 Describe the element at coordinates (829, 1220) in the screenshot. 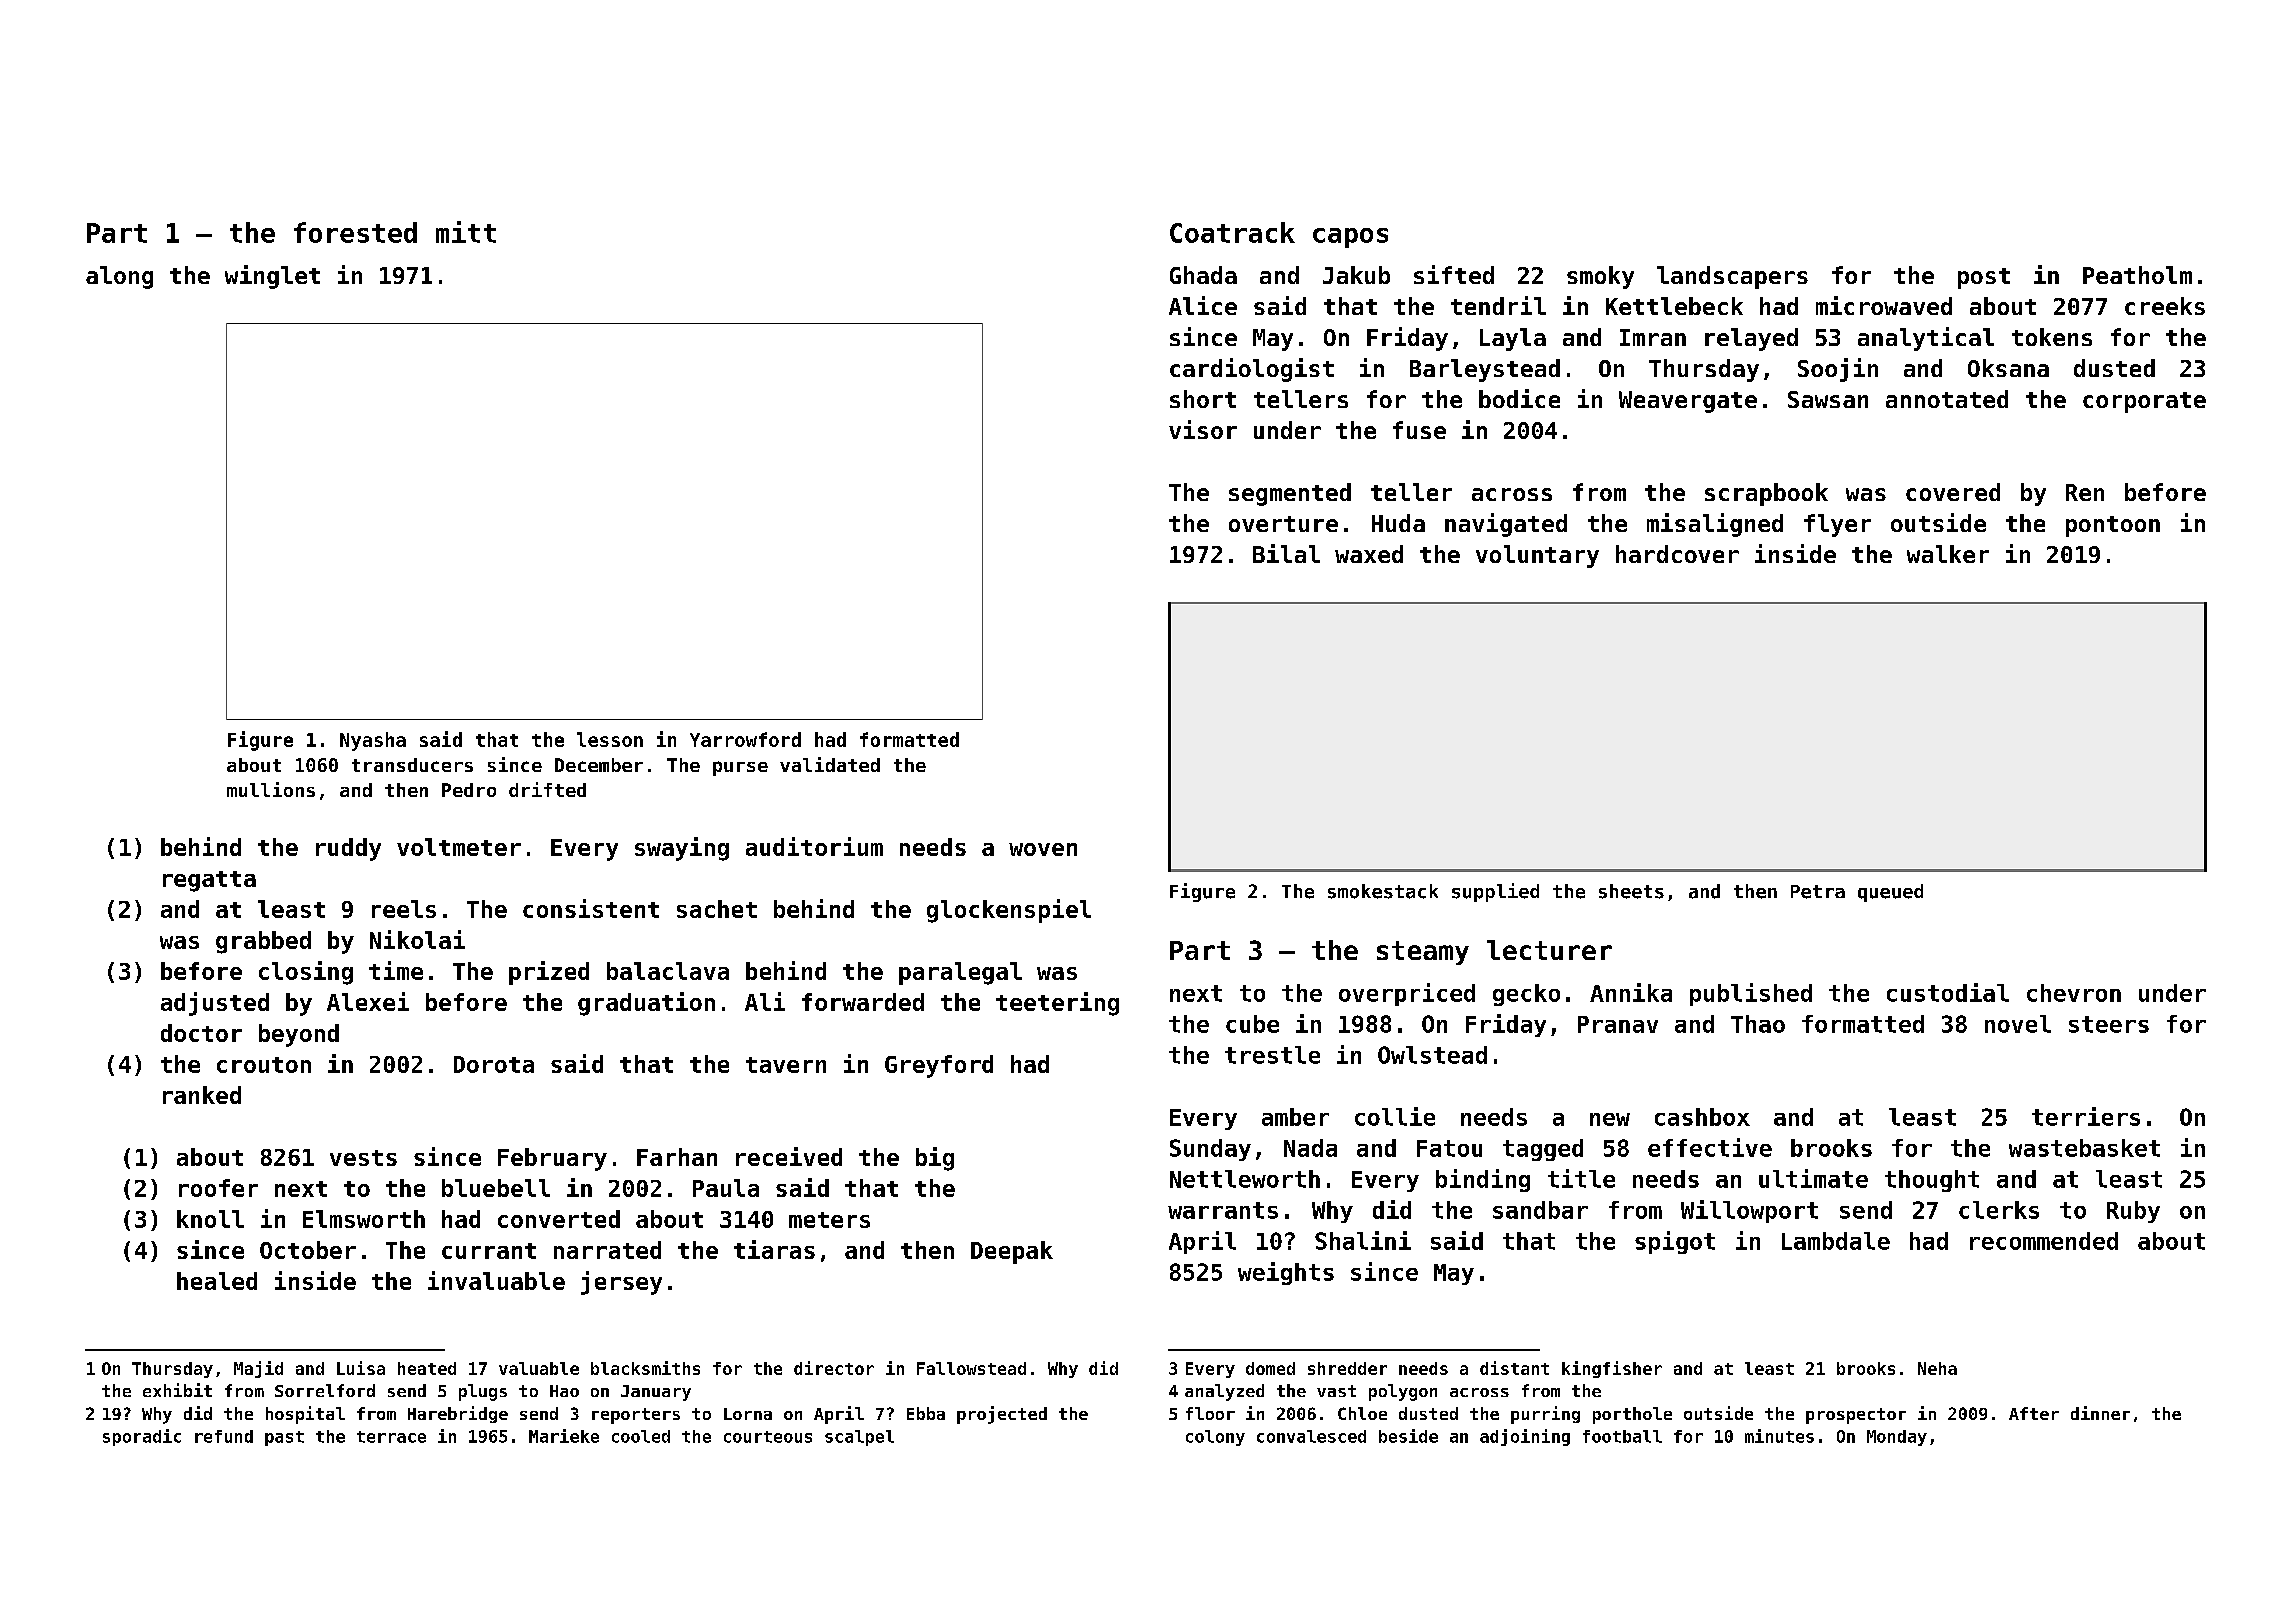

I see `meters` at that location.
